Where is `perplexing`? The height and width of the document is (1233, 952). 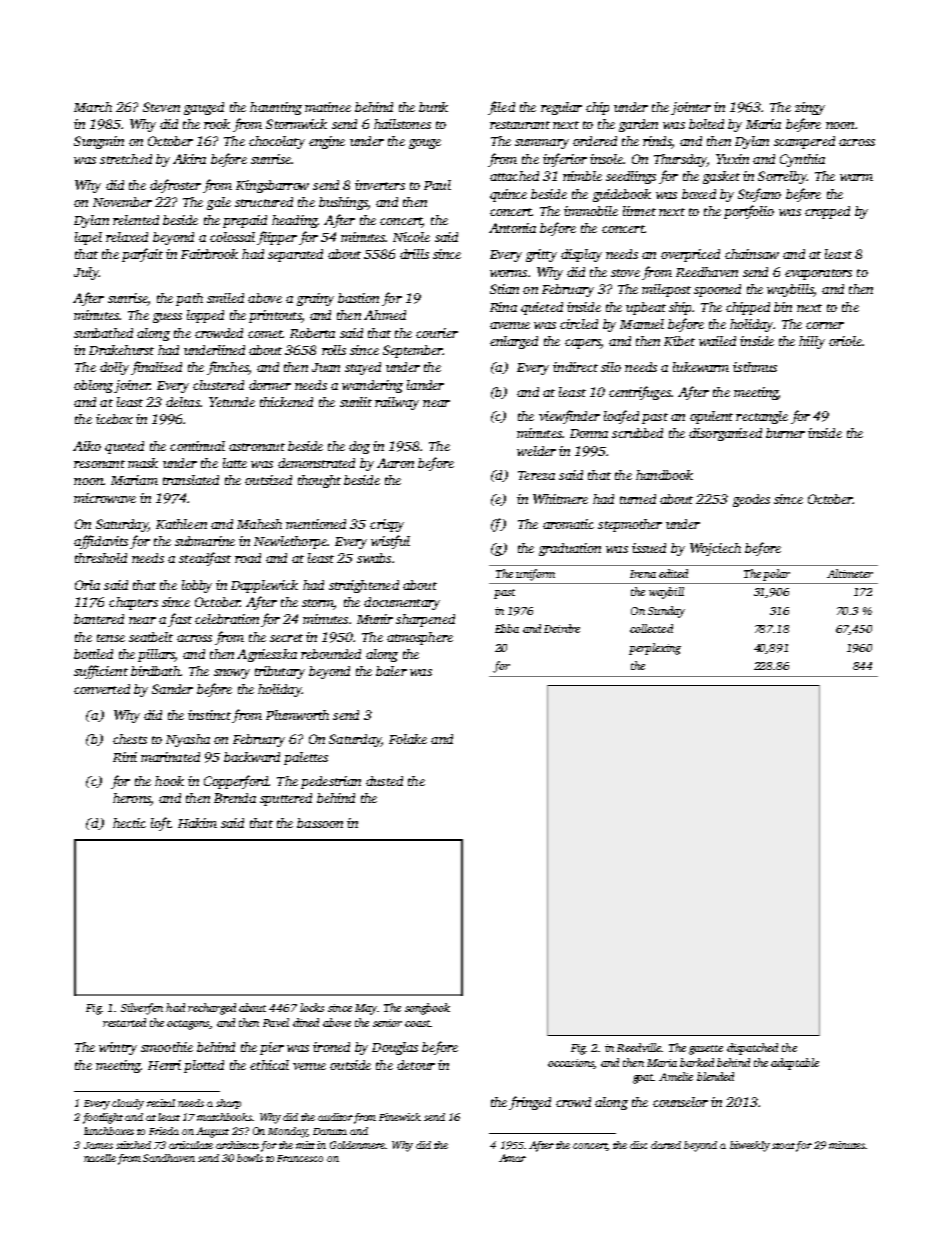 perplexing is located at coordinates (655, 649).
